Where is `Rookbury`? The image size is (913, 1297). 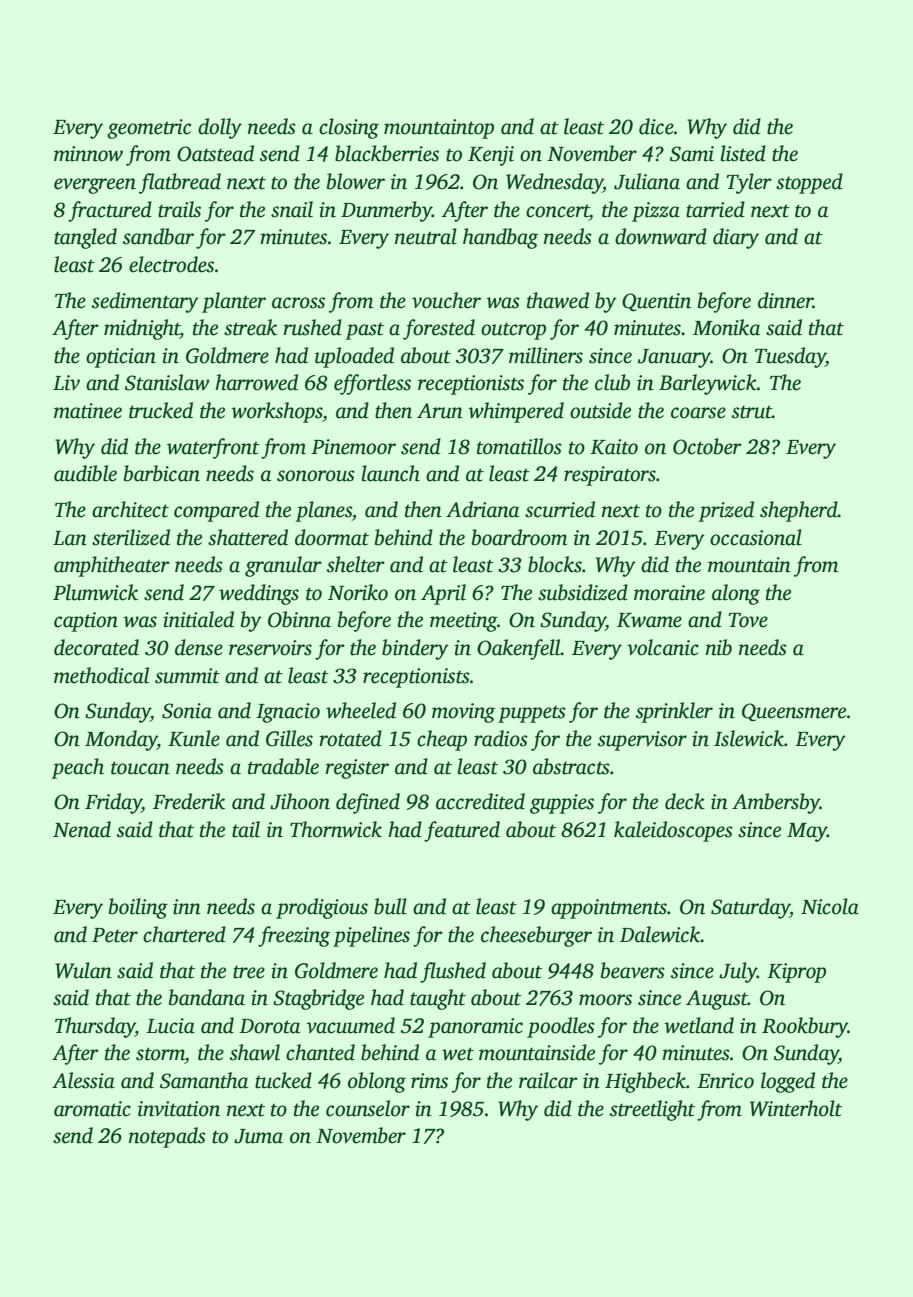 Rookbury is located at coordinates (805, 1027).
